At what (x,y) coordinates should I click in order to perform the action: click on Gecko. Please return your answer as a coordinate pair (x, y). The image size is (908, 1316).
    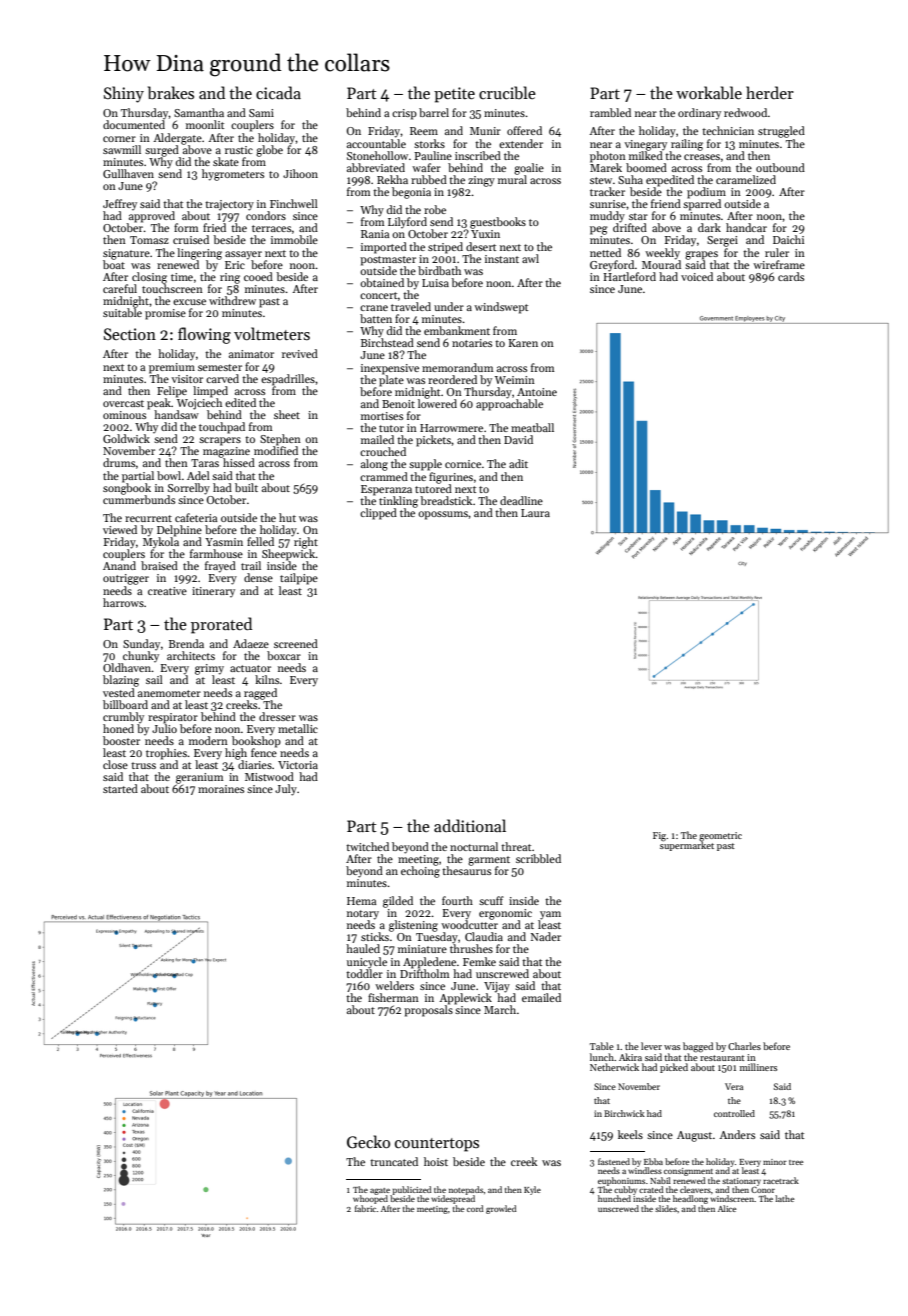
    Looking at the image, I should click on (368, 1142).
